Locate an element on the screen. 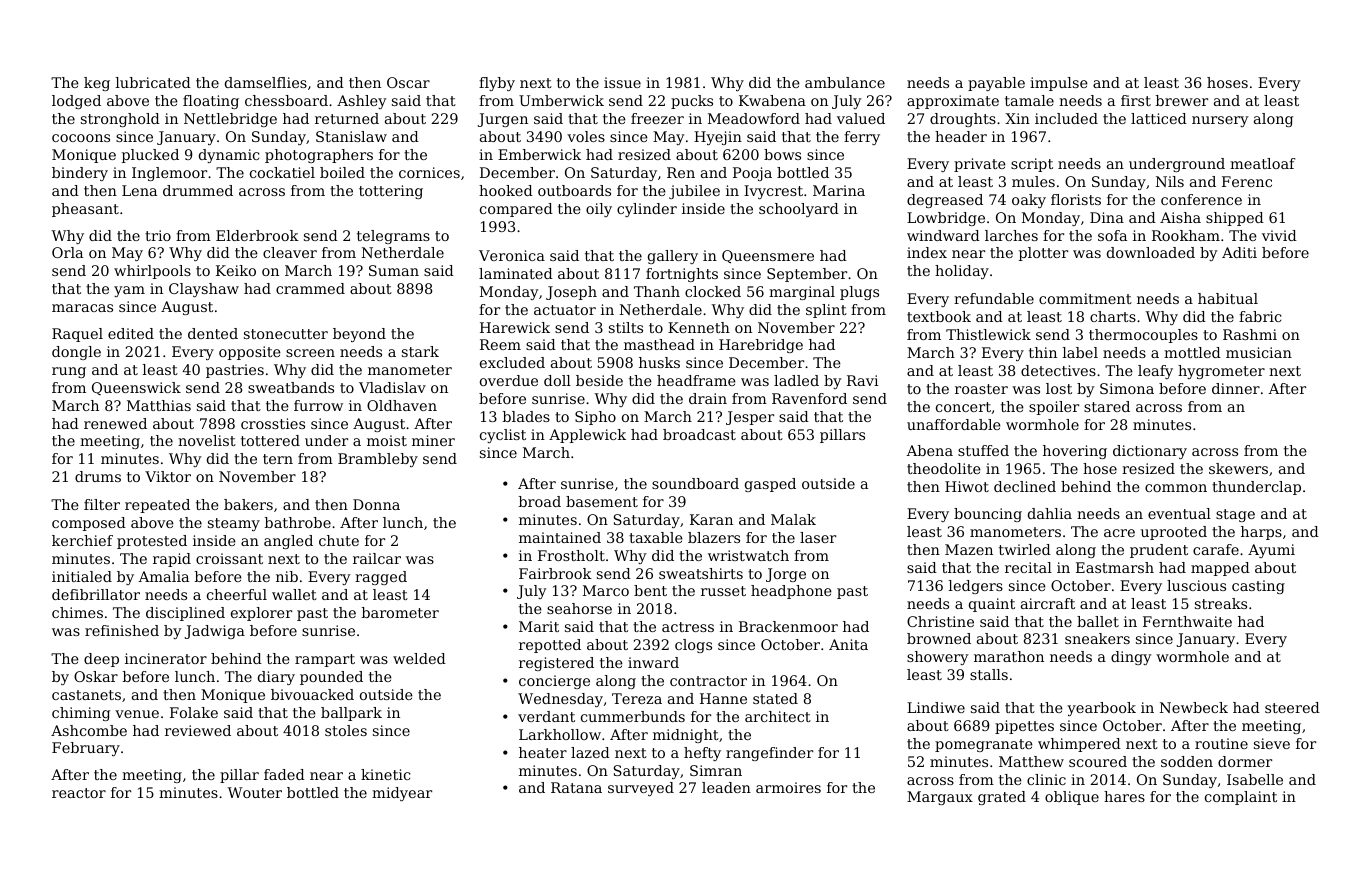 This screenshot has width=1372, height=887. repeated is located at coordinates (157, 506).
